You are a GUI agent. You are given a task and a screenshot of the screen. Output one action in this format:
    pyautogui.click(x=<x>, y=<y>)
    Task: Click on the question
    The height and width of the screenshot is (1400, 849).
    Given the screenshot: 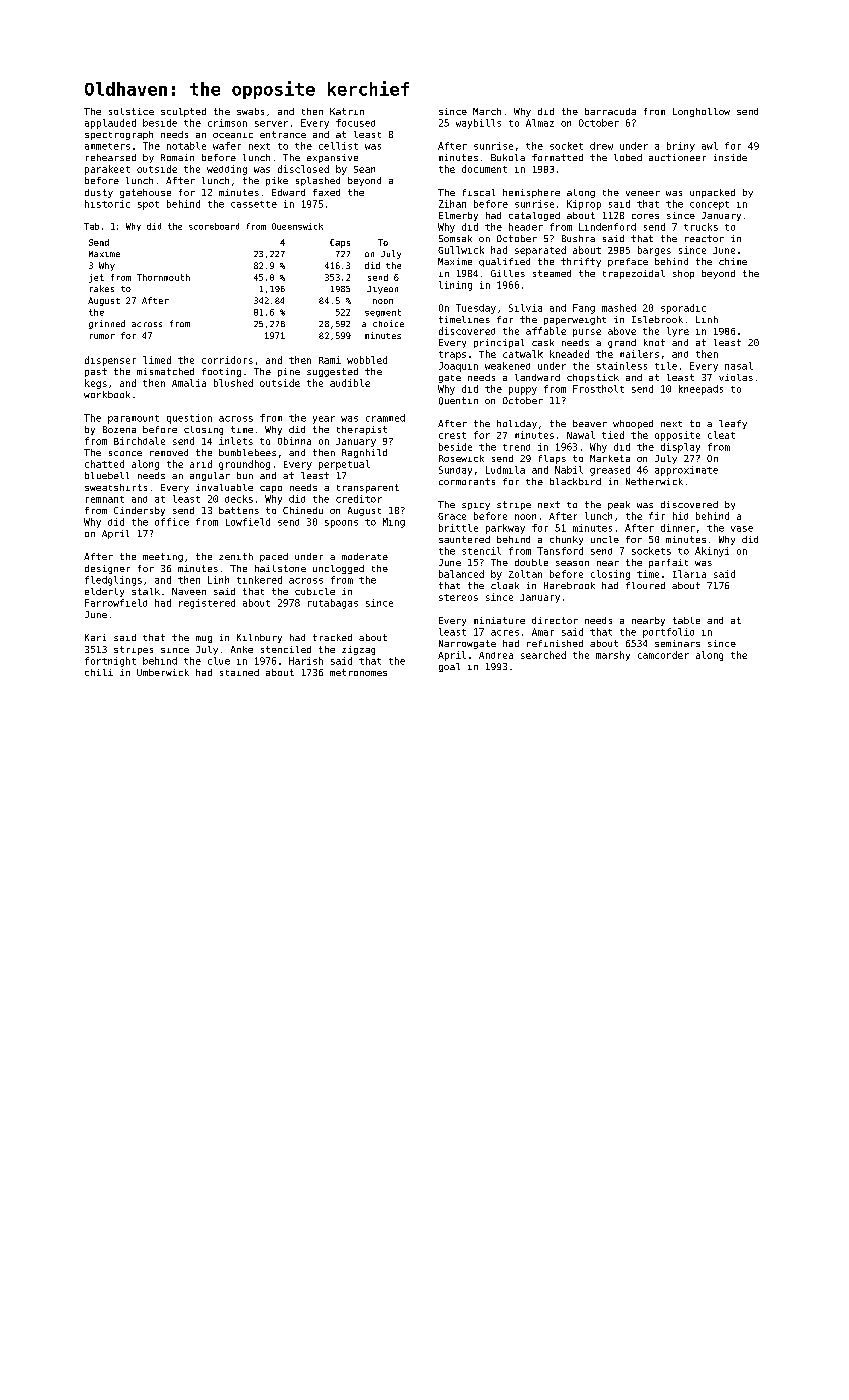 What is the action you would take?
    pyautogui.click(x=189, y=419)
